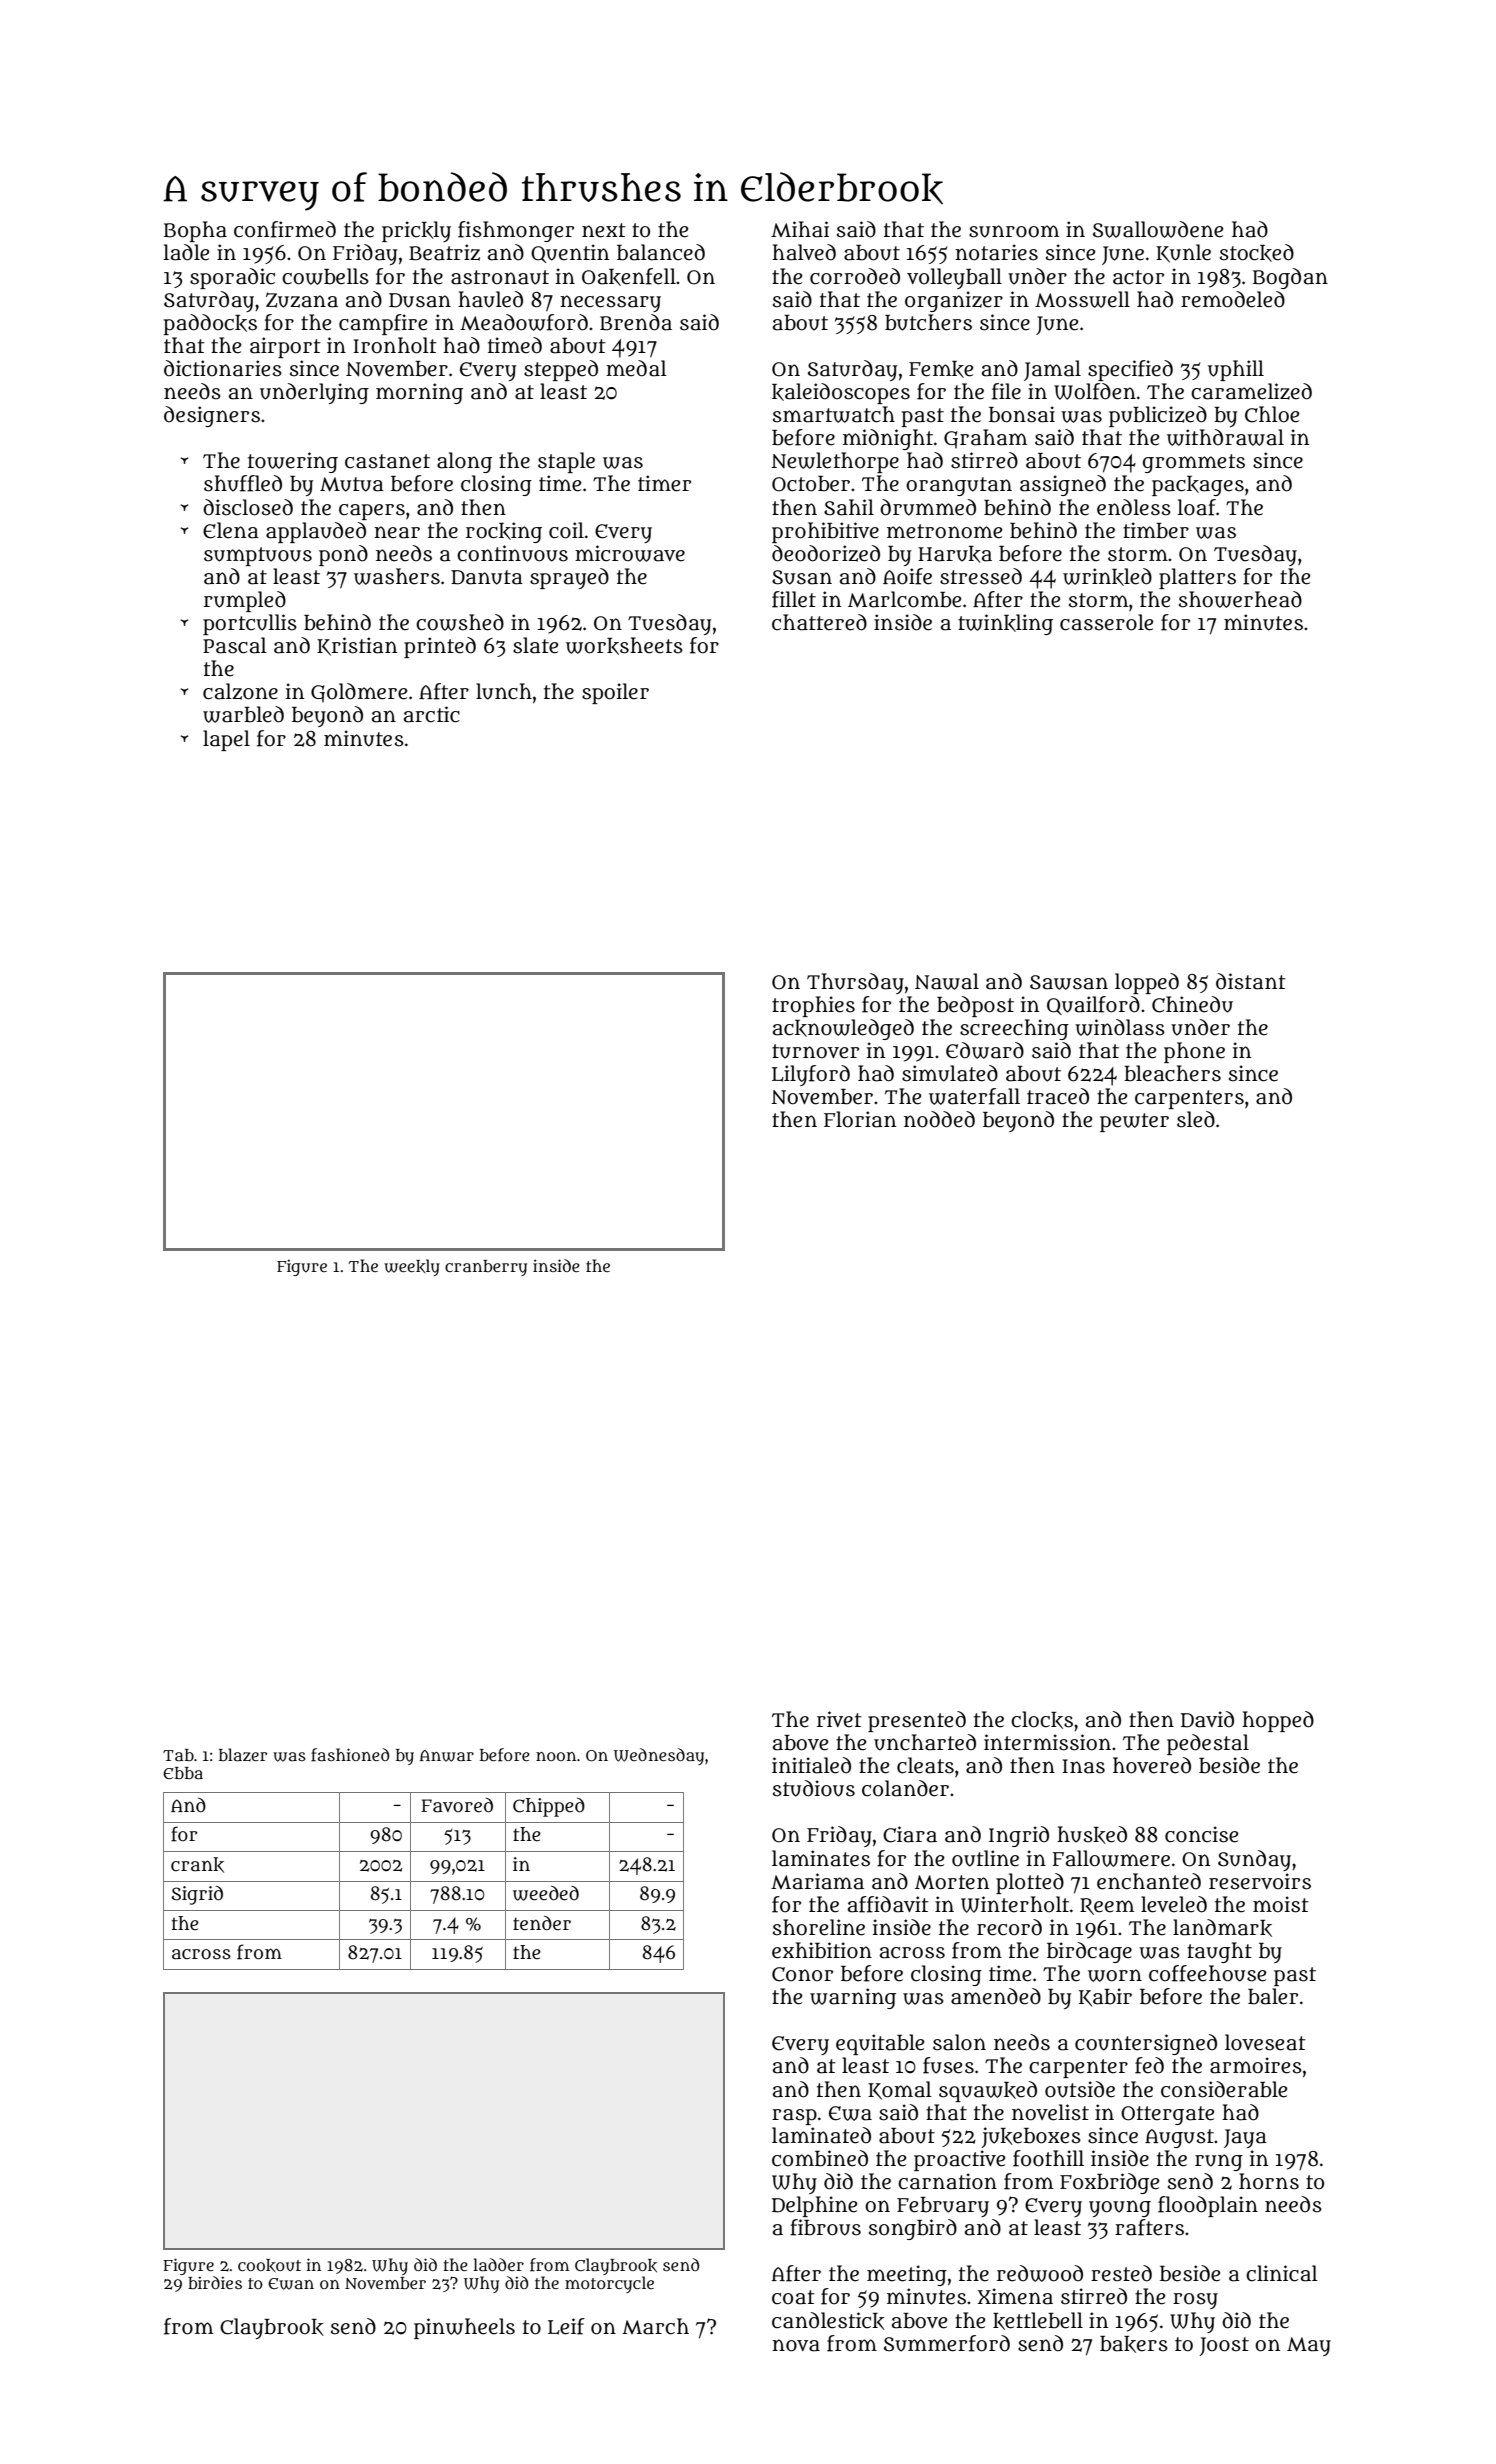 The height and width of the page is (2464, 1496). Describe the element at coordinates (444, 252) in the page. I see `Beatriz` at that location.
